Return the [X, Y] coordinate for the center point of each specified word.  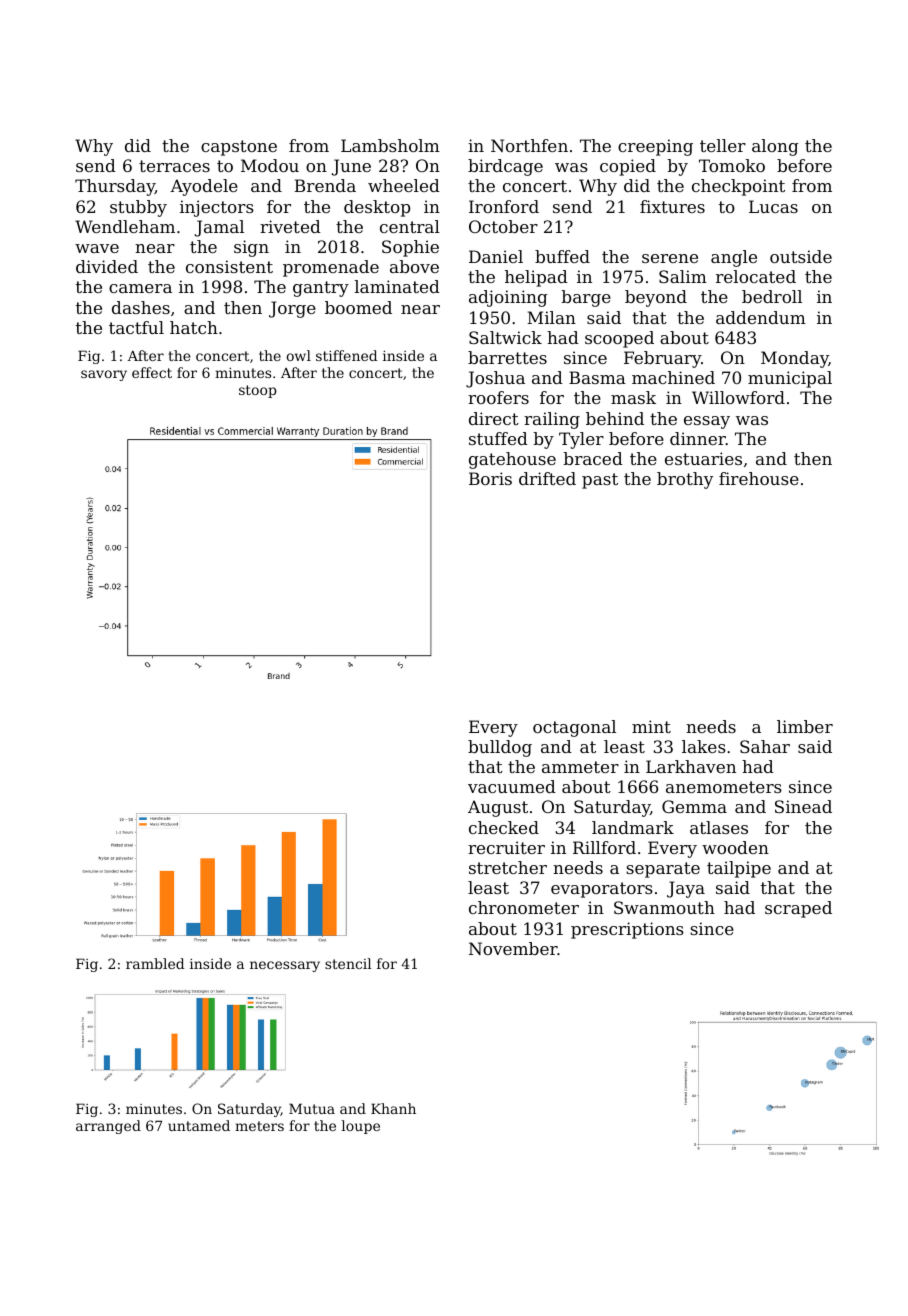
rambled [155, 963]
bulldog [500, 748]
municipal [790, 379]
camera [140, 288]
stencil [348, 963]
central [410, 226]
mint [651, 726]
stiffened [346, 355]
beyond [656, 298]
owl [298, 355]
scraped [798, 909]
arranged [108, 1127]
